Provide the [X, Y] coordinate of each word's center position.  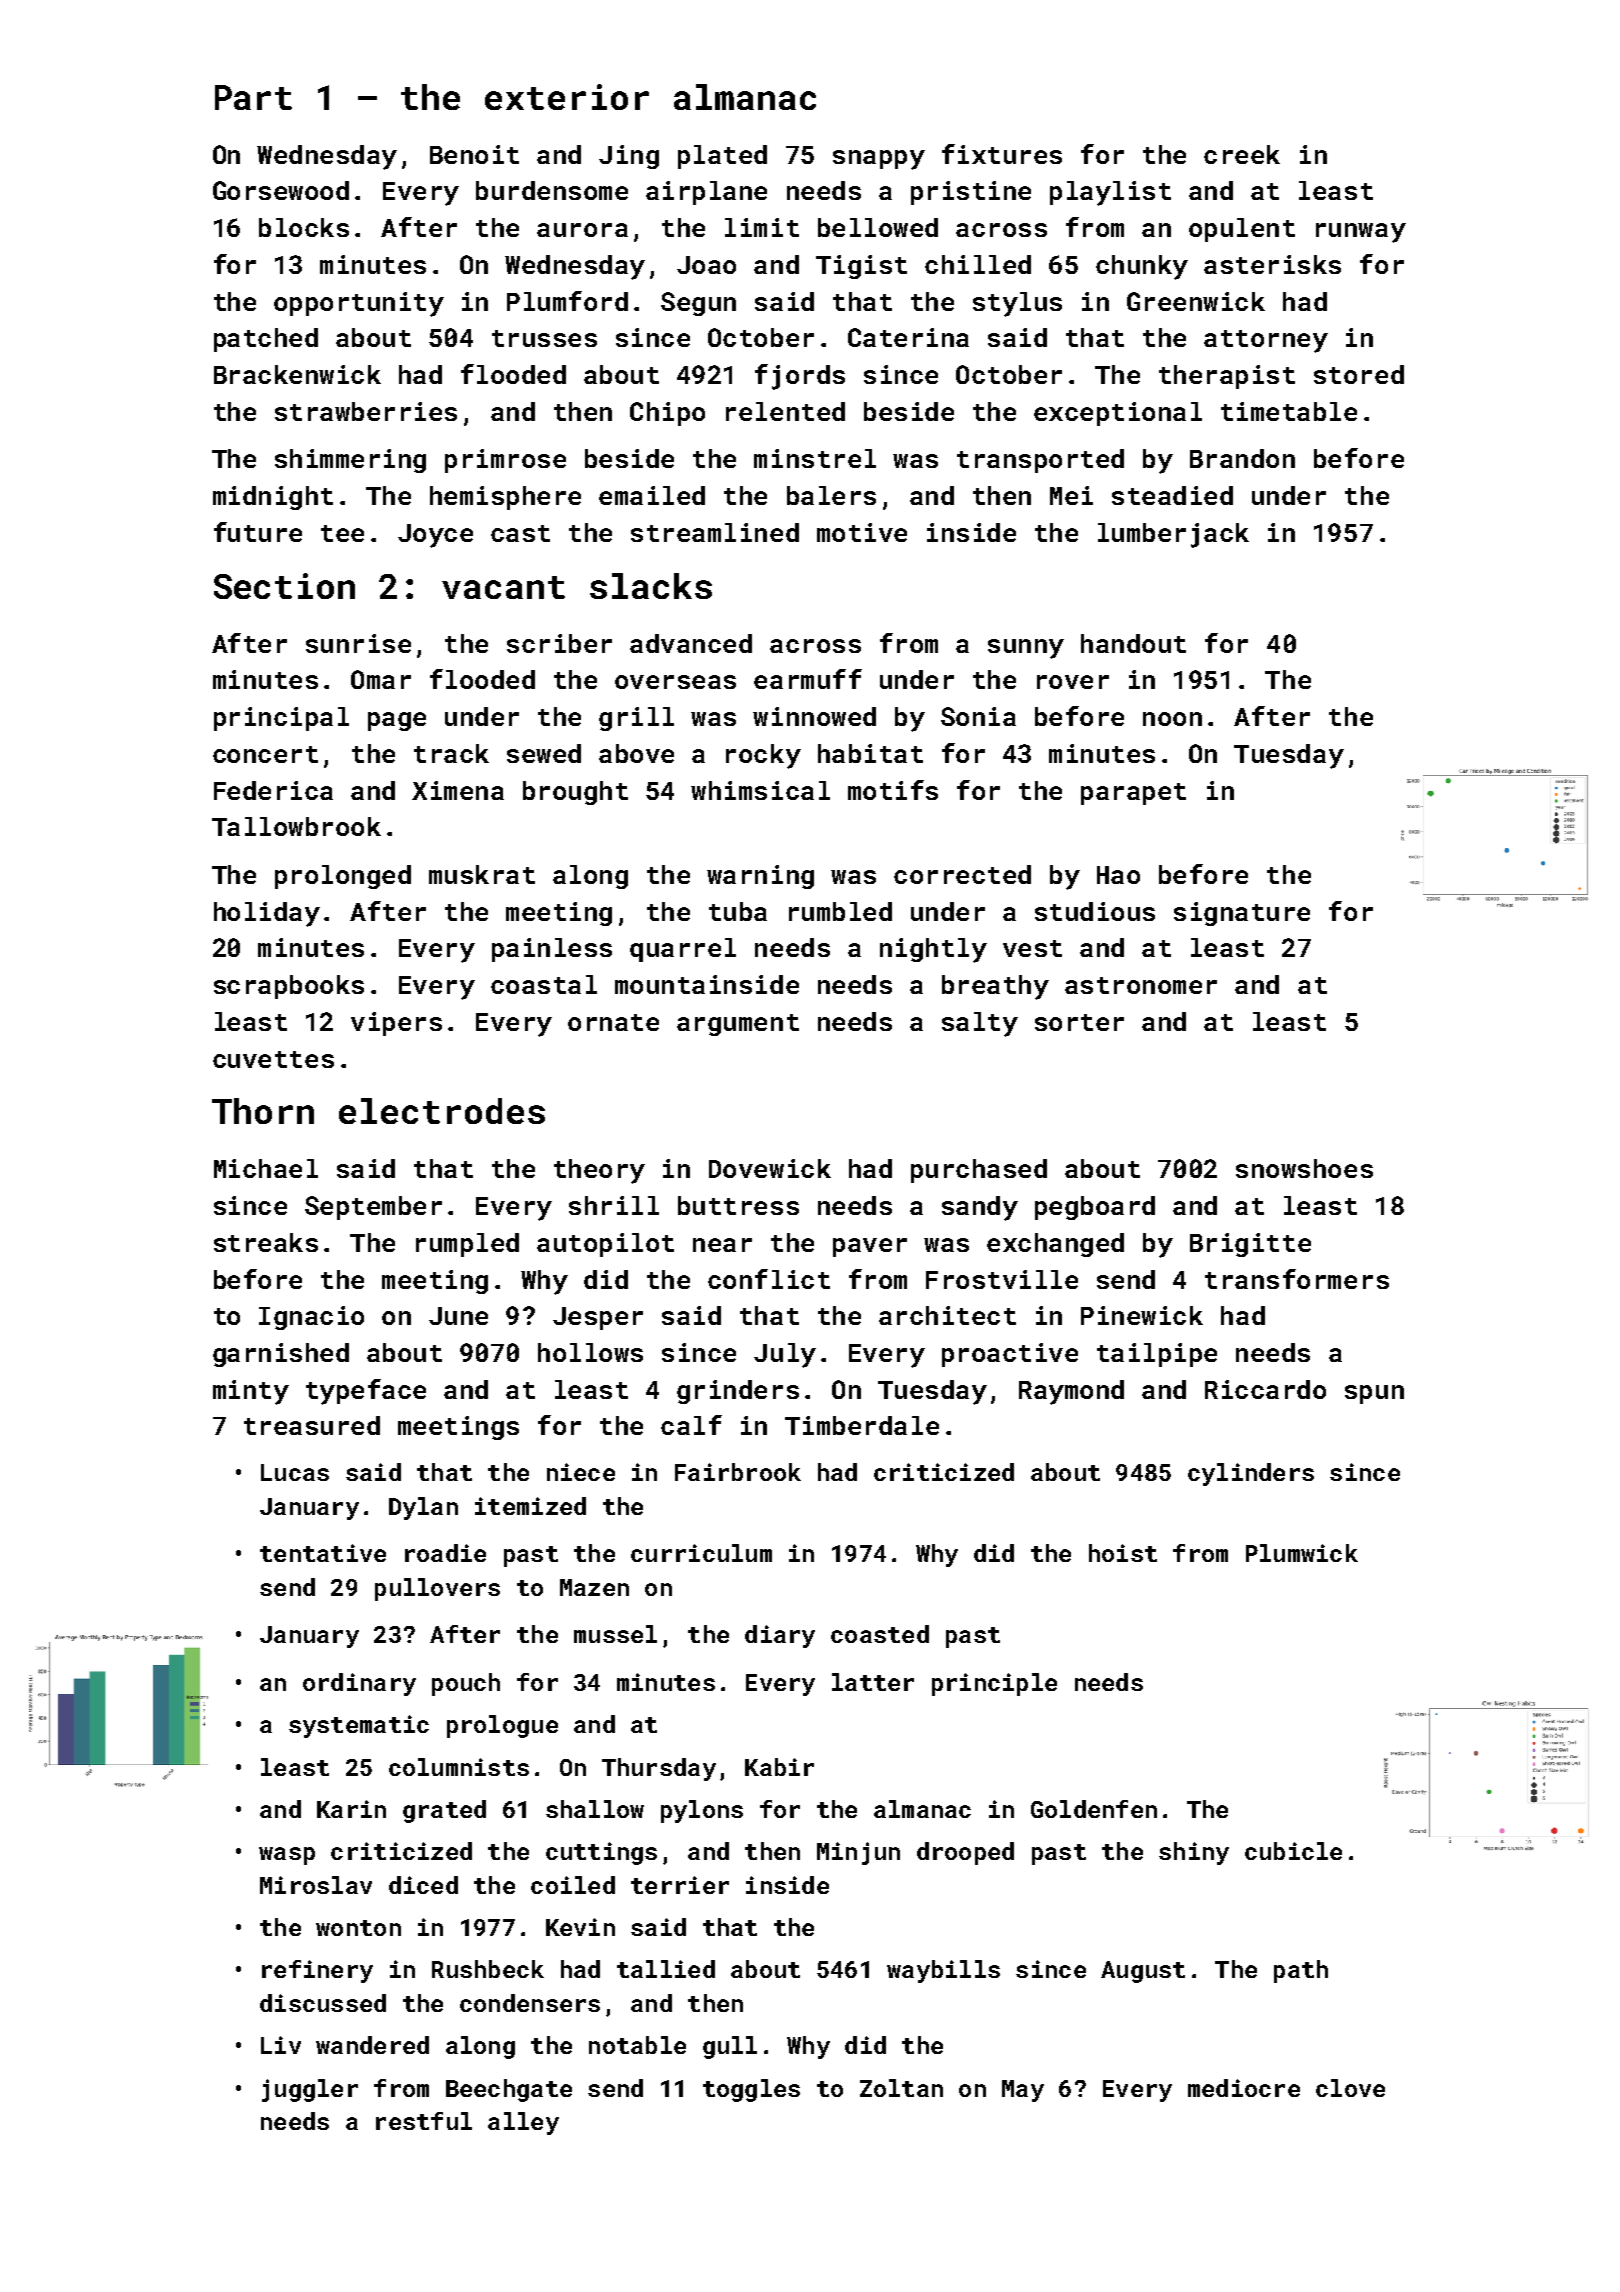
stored [1359, 374]
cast [520, 533]
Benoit [474, 154]
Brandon [1242, 458]
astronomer [1141, 985]
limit [762, 227]
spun [1374, 1394]
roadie [445, 1553]
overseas [675, 682]
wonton [358, 1928]
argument [738, 1025]
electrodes [442, 1111]
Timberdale [862, 1425]
